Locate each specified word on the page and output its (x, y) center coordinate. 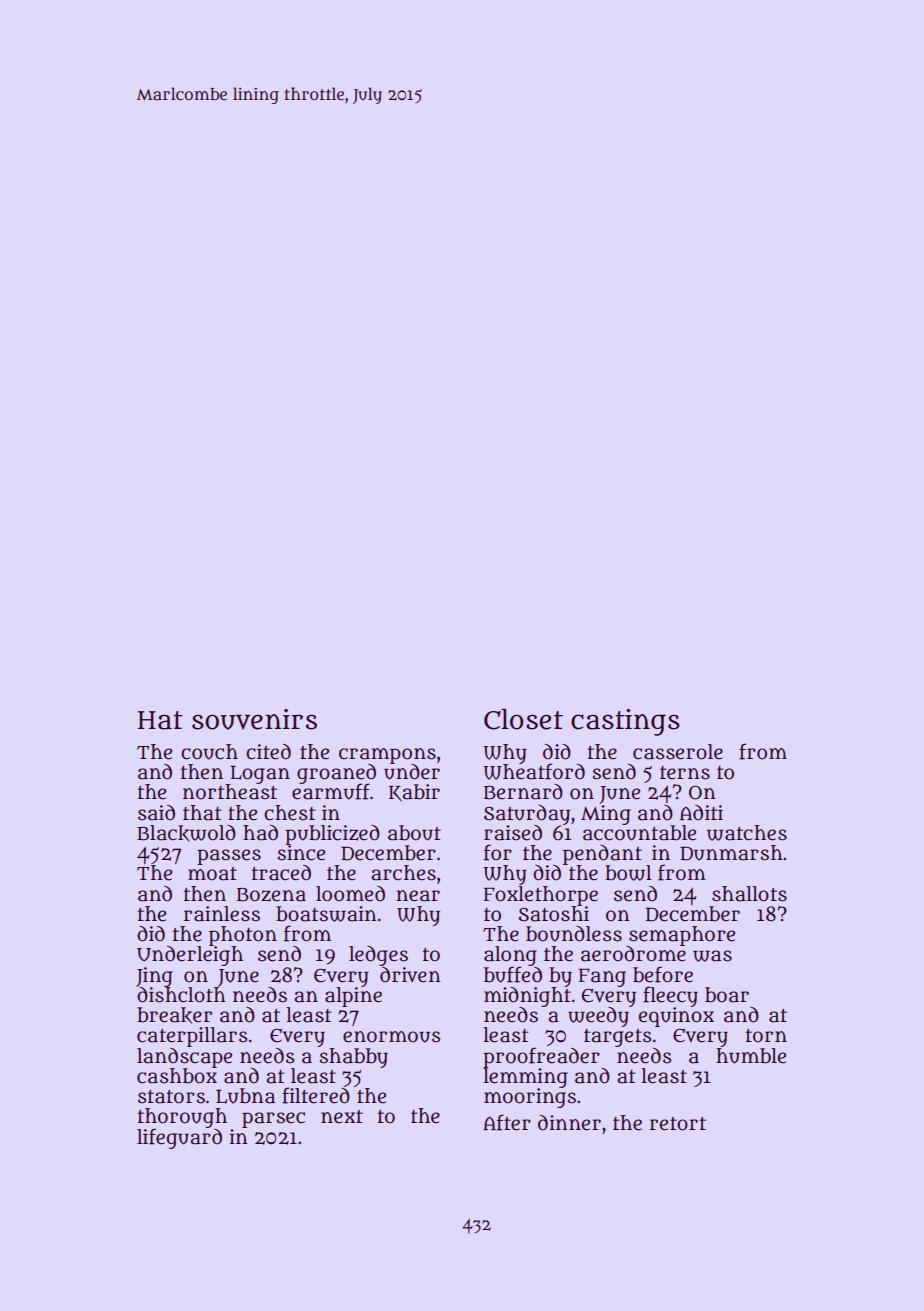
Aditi (701, 813)
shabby (354, 1058)
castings (625, 722)
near (418, 896)
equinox (676, 1017)
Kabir (414, 793)
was (712, 956)
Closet (523, 719)
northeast (230, 792)
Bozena (271, 895)
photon (243, 936)
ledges (378, 956)
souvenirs (254, 719)
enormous (391, 1037)
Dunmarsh (731, 853)
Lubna (245, 1096)
